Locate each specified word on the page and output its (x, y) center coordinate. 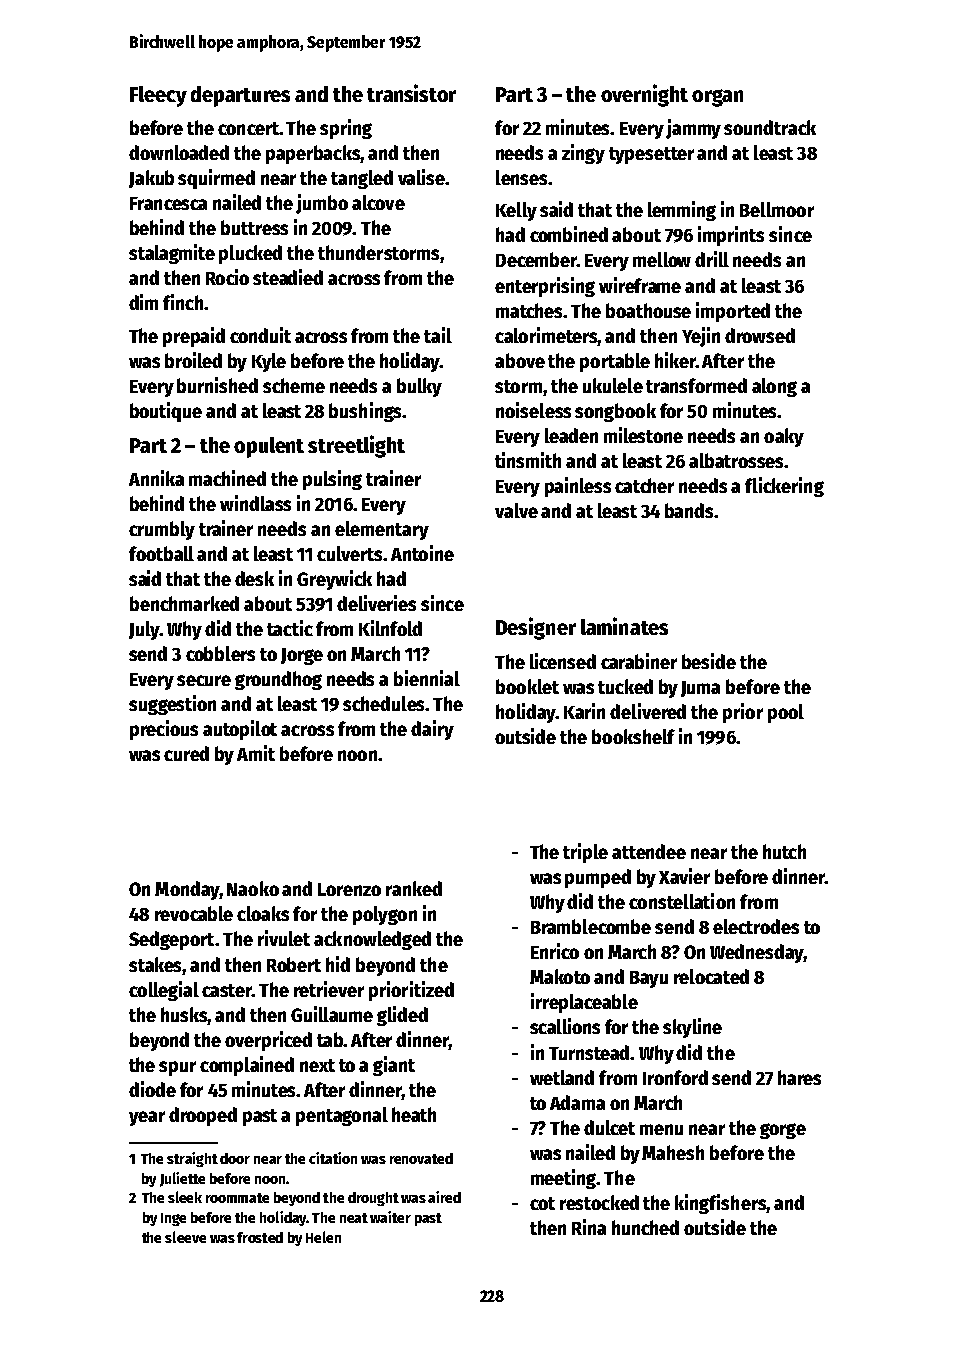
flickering (784, 487)
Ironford (675, 1077)
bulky (419, 387)
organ (717, 98)
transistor (411, 93)
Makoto (560, 976)
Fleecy (158, 96)
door (235, 1158)
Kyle (269, 362)
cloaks (263, 913)
